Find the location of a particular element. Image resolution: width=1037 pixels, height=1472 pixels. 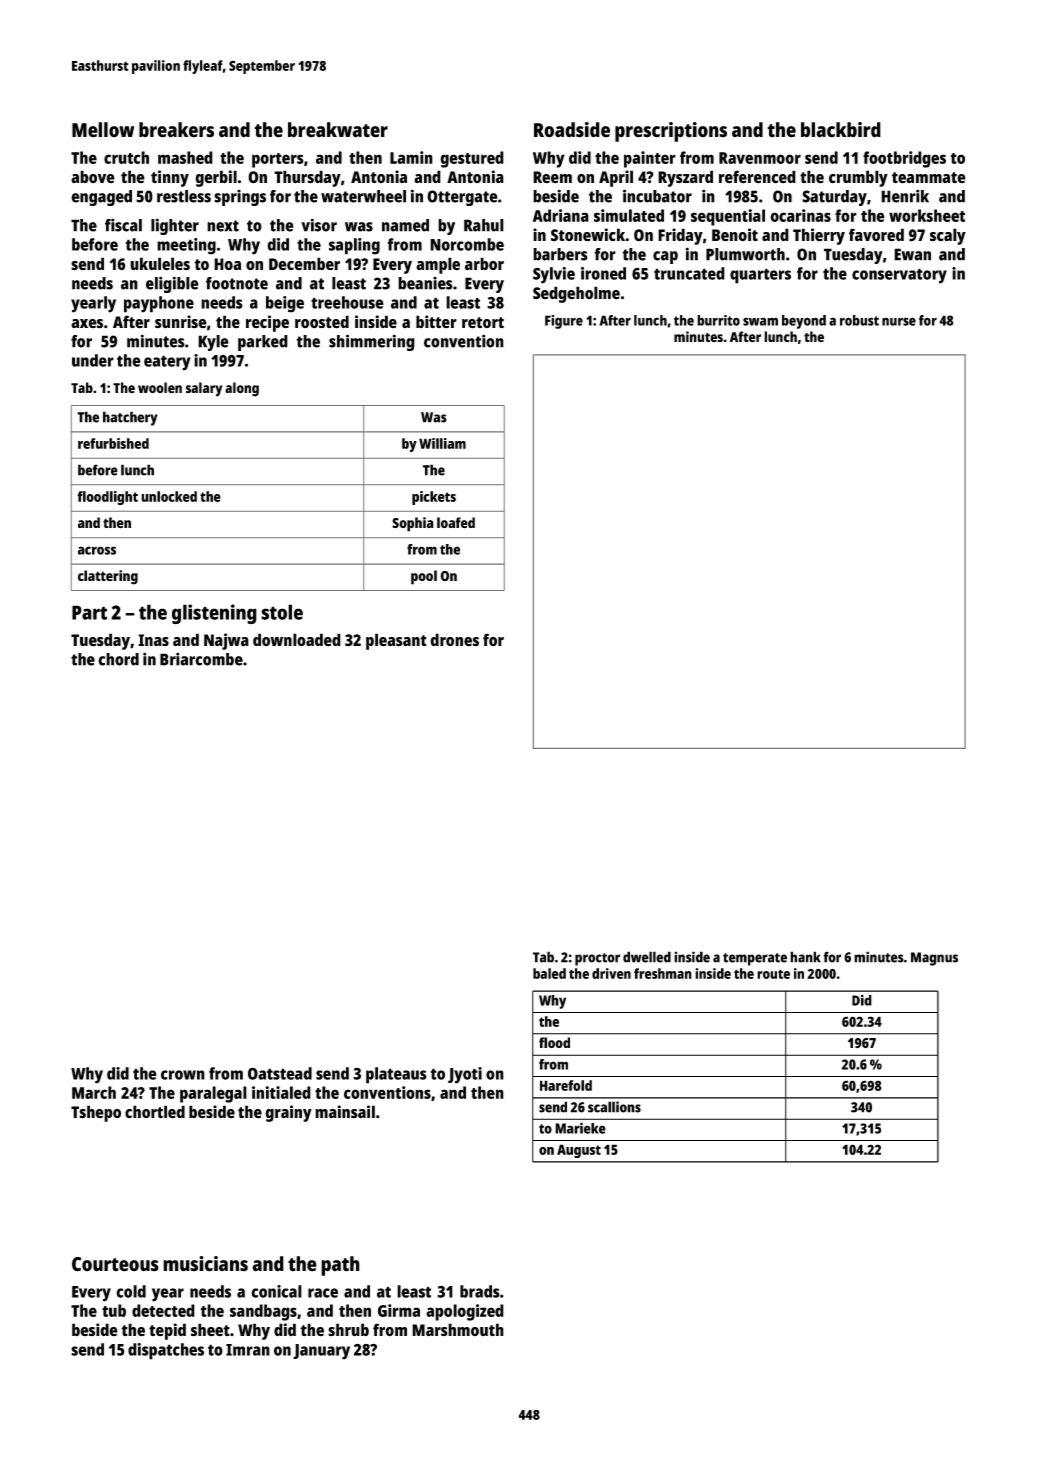

Jyoti is located at coordinates (465, 1075).
